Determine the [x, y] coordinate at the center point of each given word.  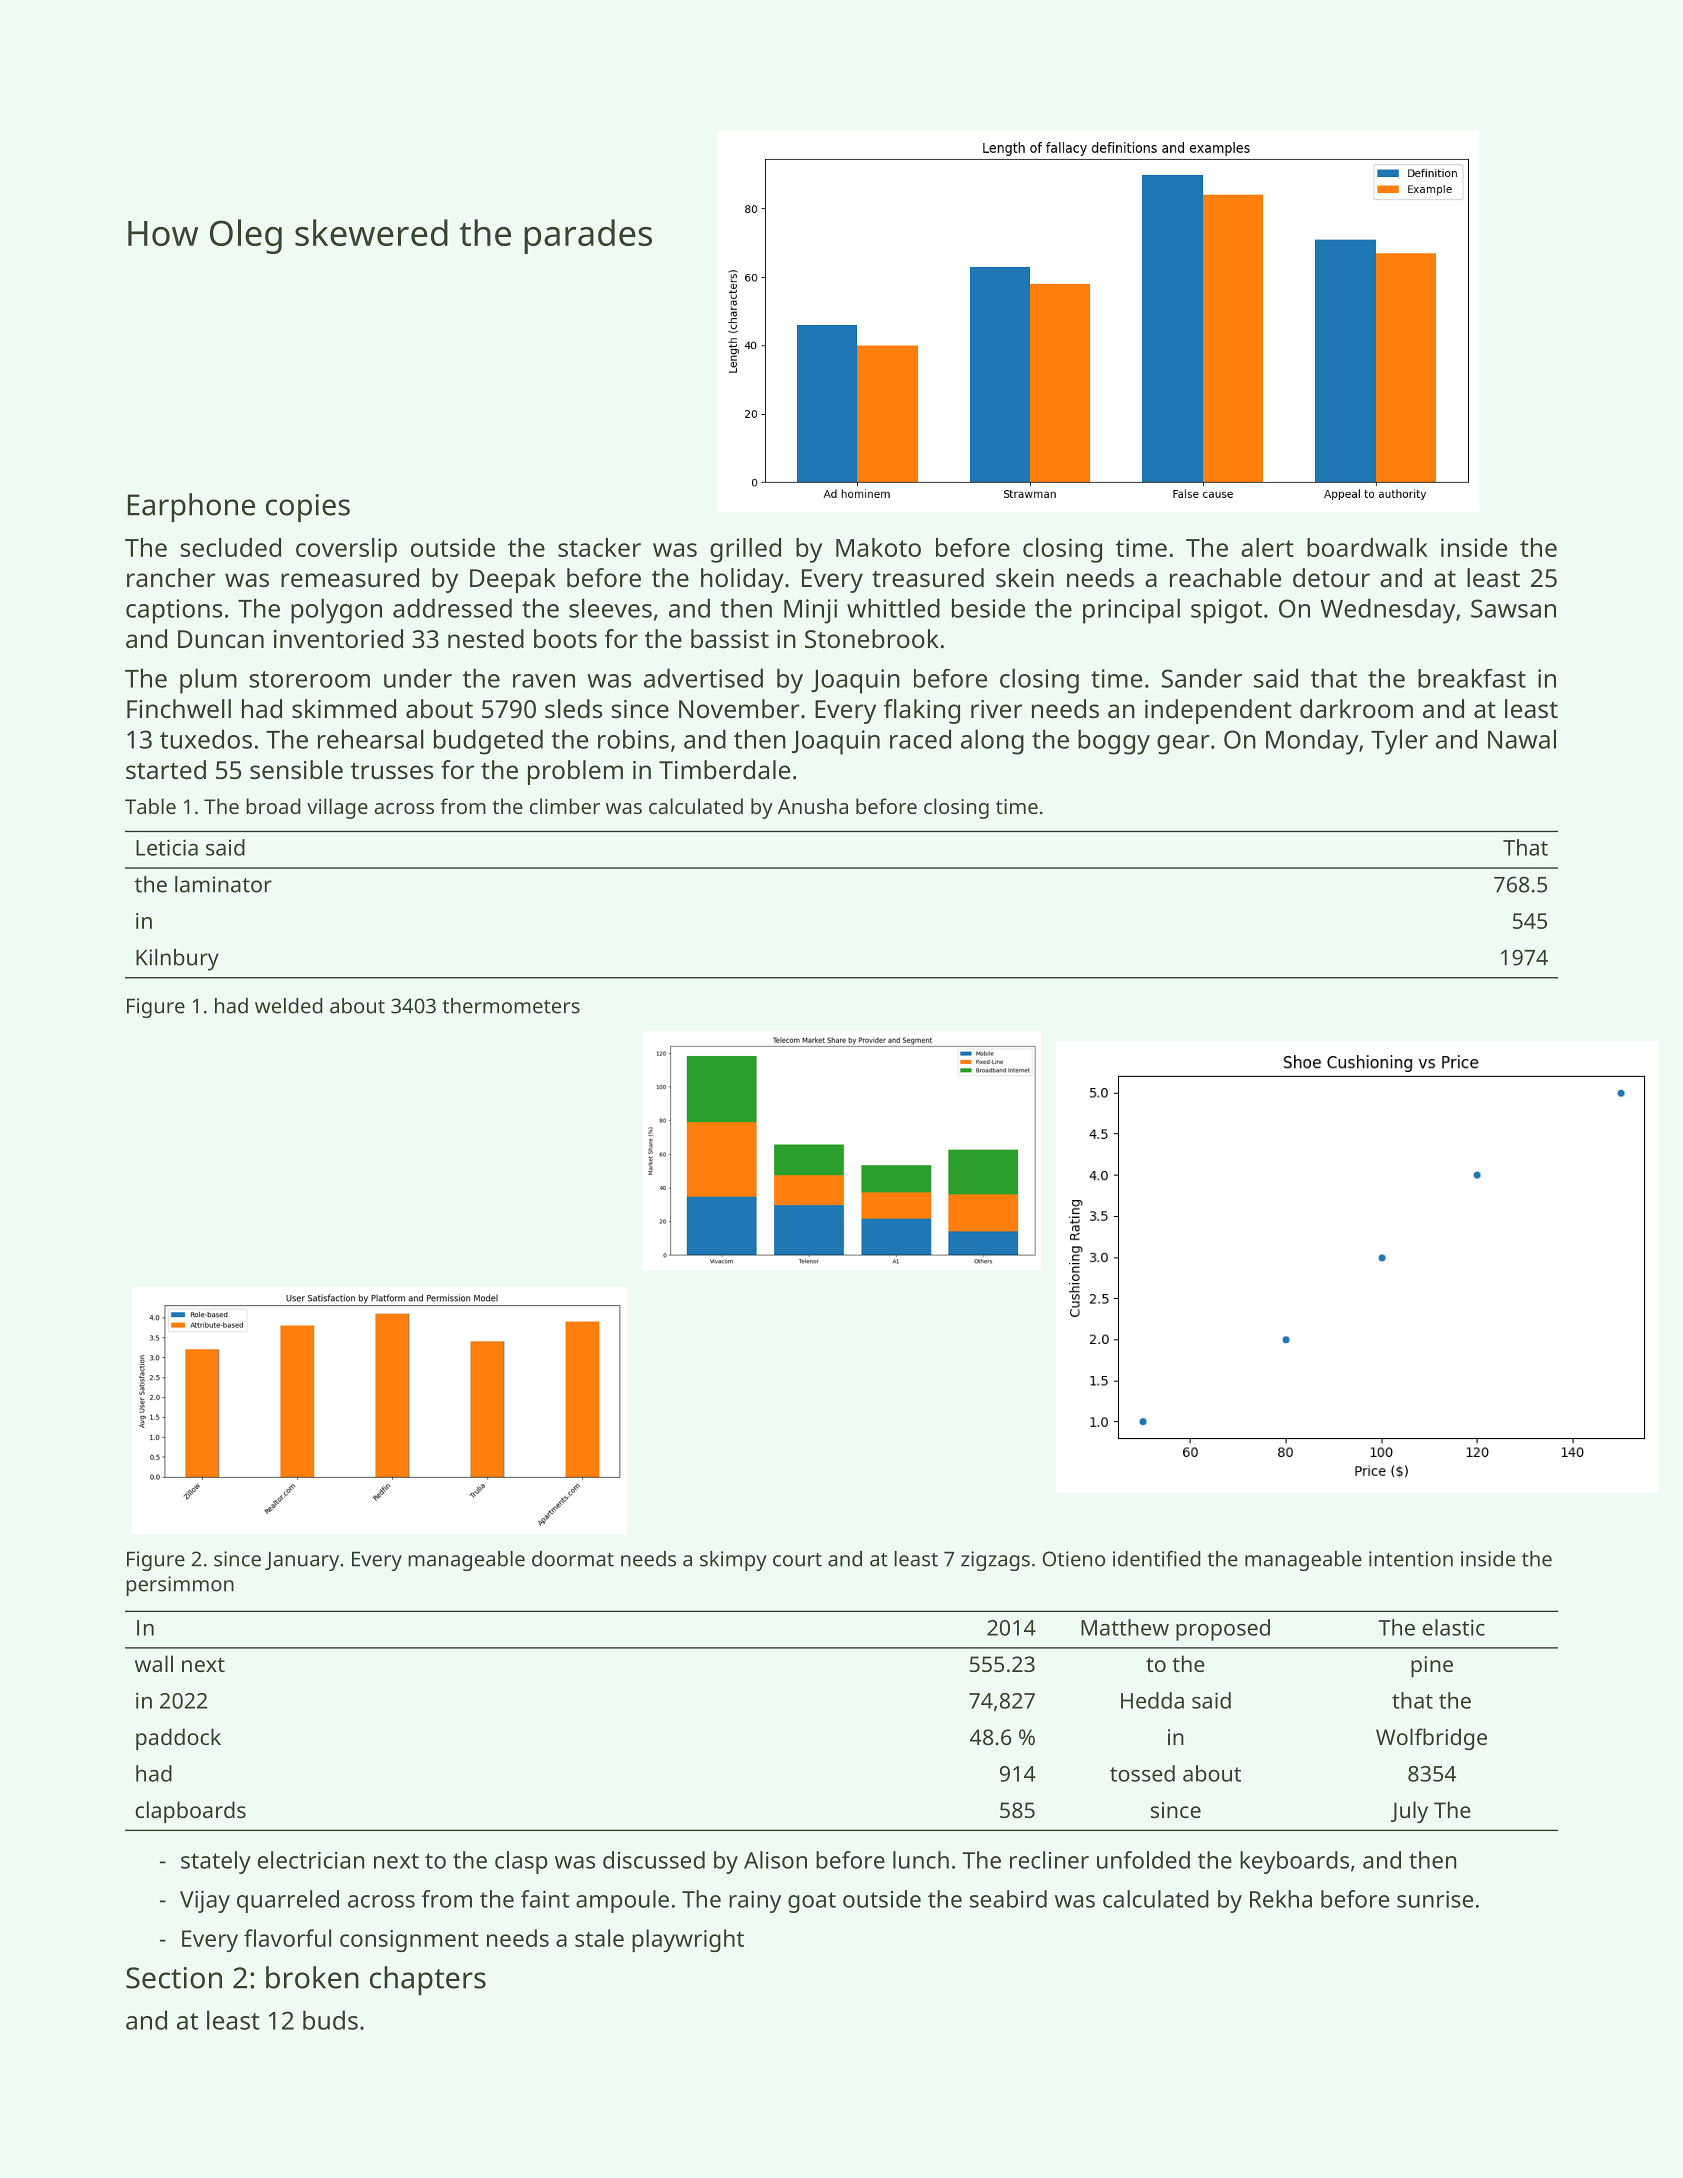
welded [289, 1006]
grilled [745, 550]
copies [308, 508]
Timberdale [724, 769]
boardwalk [1367, 547]
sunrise [1435, 1899]
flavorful [287, 1938]
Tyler [1399, 742]
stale [599, 1938]
